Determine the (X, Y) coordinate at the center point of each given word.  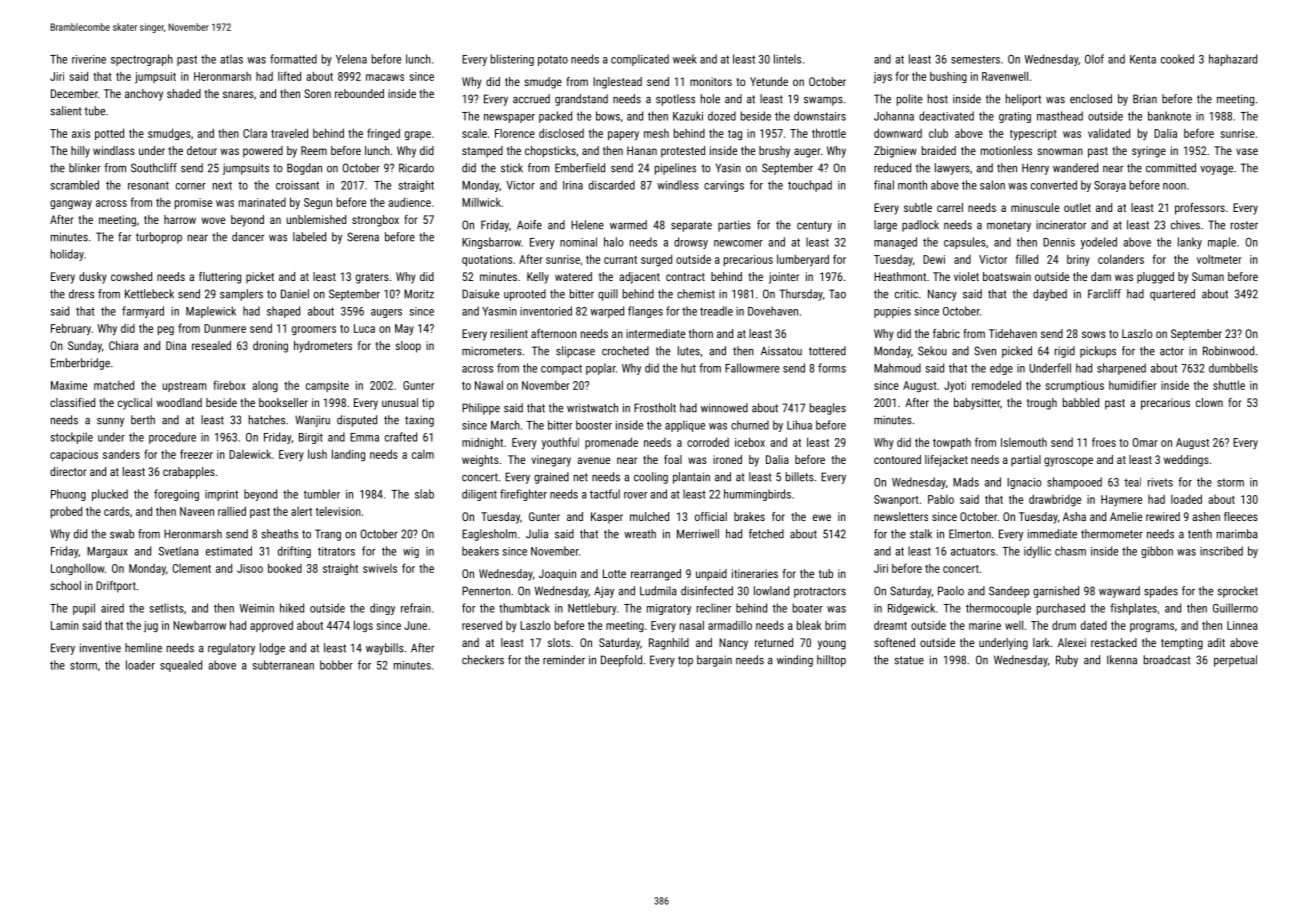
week (685, 59)
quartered (1172, 295)
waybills (385, 649)
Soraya (1110, 186)
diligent (479, 495)
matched (114, 385)
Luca (364, 328)
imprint (221, 495)
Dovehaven (773, 311)
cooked (1177, 59)
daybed (1050, 295)
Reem (314, 150)
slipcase (575, 352)
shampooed (1074, 483)
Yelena (351, 59)
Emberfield (580, 168)
